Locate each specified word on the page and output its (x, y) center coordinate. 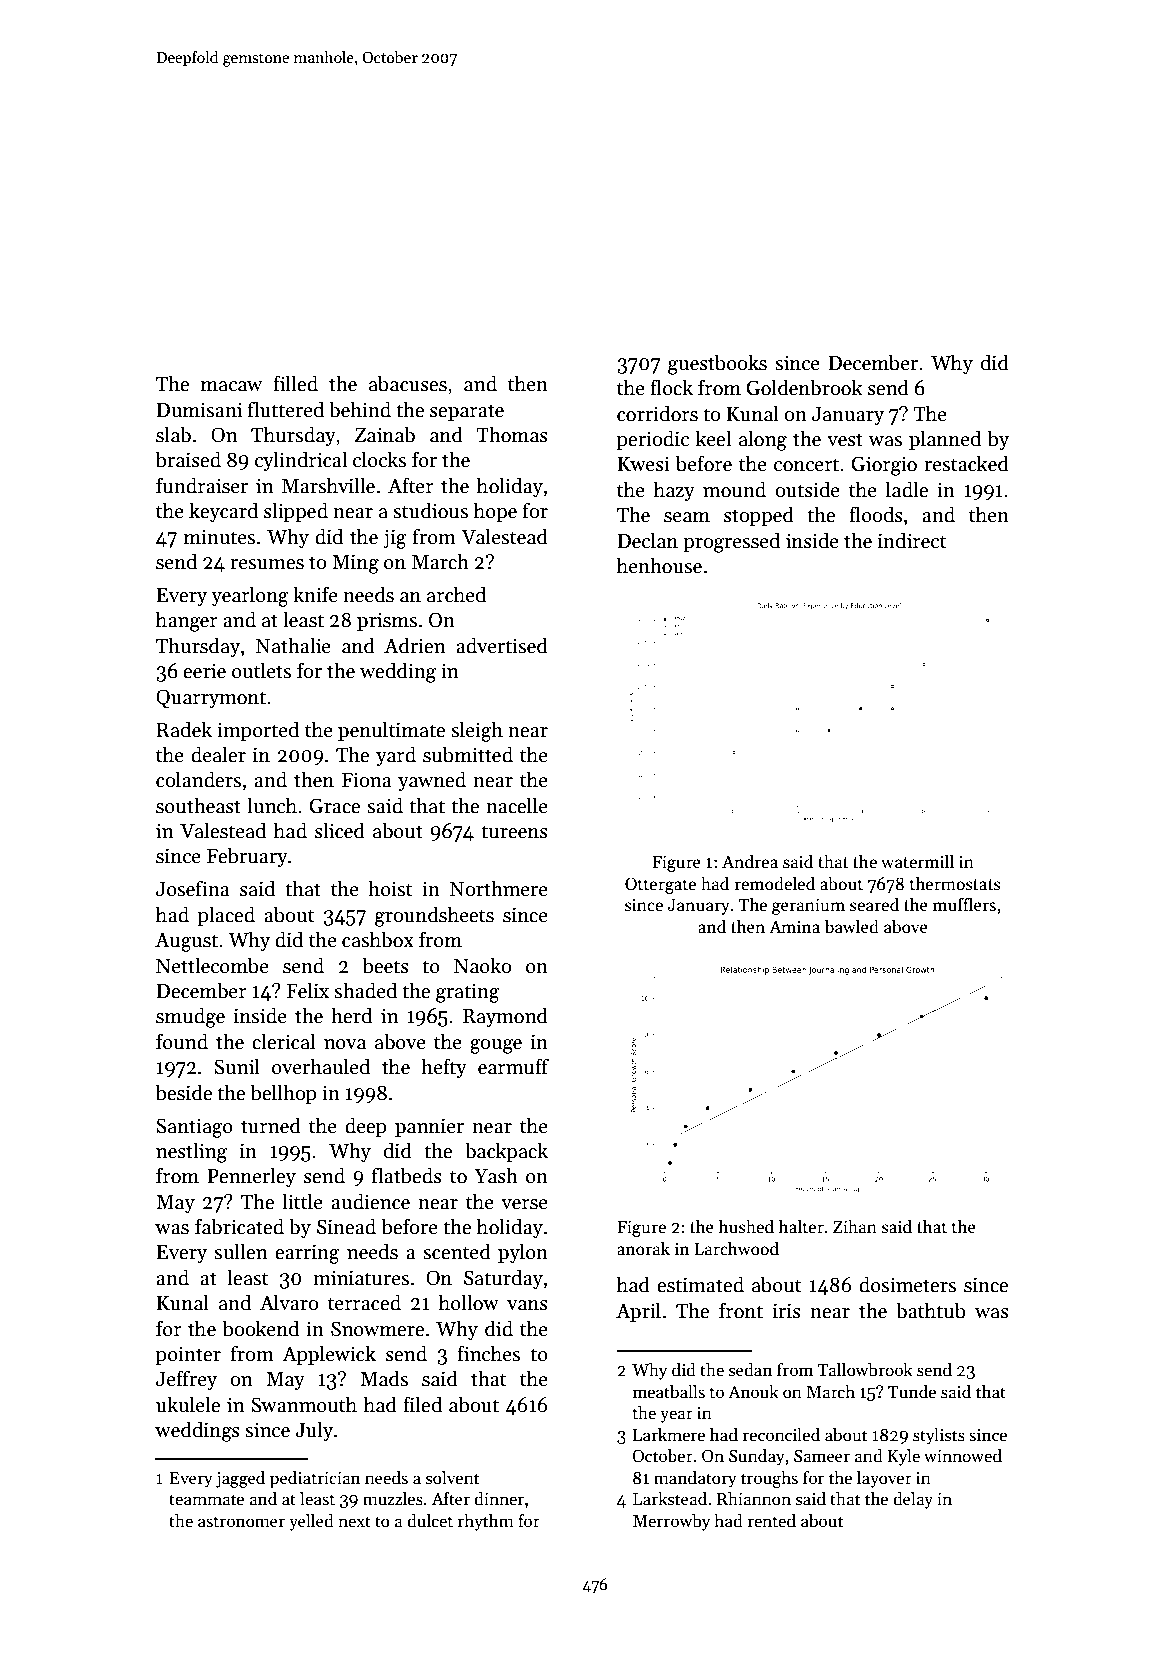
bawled (851, 926)
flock (671, 387)
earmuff (513, 1066)
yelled (311, 1522)
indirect (912, 540)
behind (360, 409)
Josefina (193, 888)
